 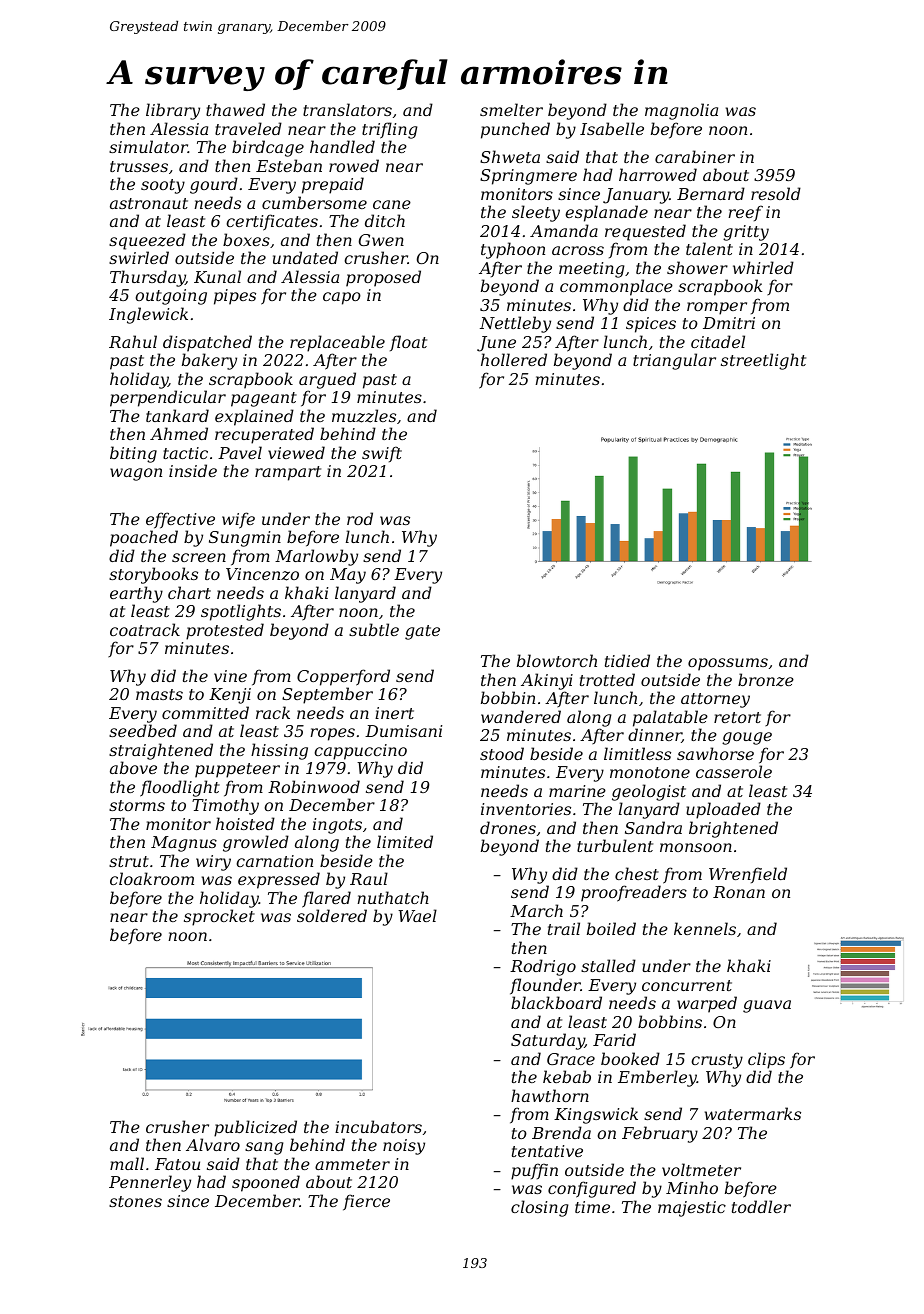 I want to click on streetlight, so click(x=763, y=361).
